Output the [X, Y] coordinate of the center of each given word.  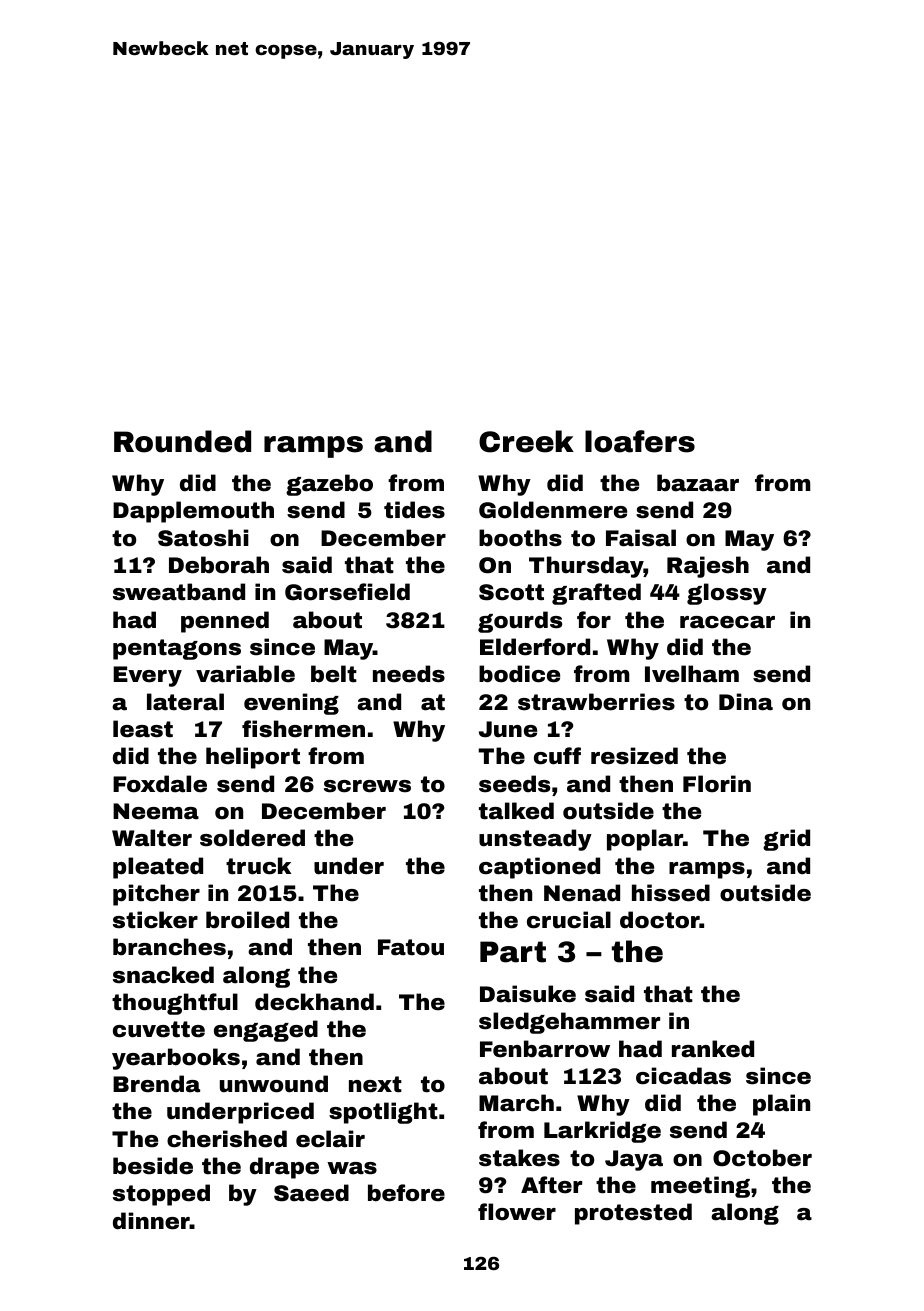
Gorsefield [347, 592]
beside [153, 1166]
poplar [645, 840]
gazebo [329, 485]
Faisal [641, 538]
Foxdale [160, 784]
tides [414, 510]
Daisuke [528, 994]
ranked [713, 1049]
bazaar [698, 483]
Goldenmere [553, 510]
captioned [539, 868]
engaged [266, 1031]
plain [781, 1105]
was [352, 1168]
